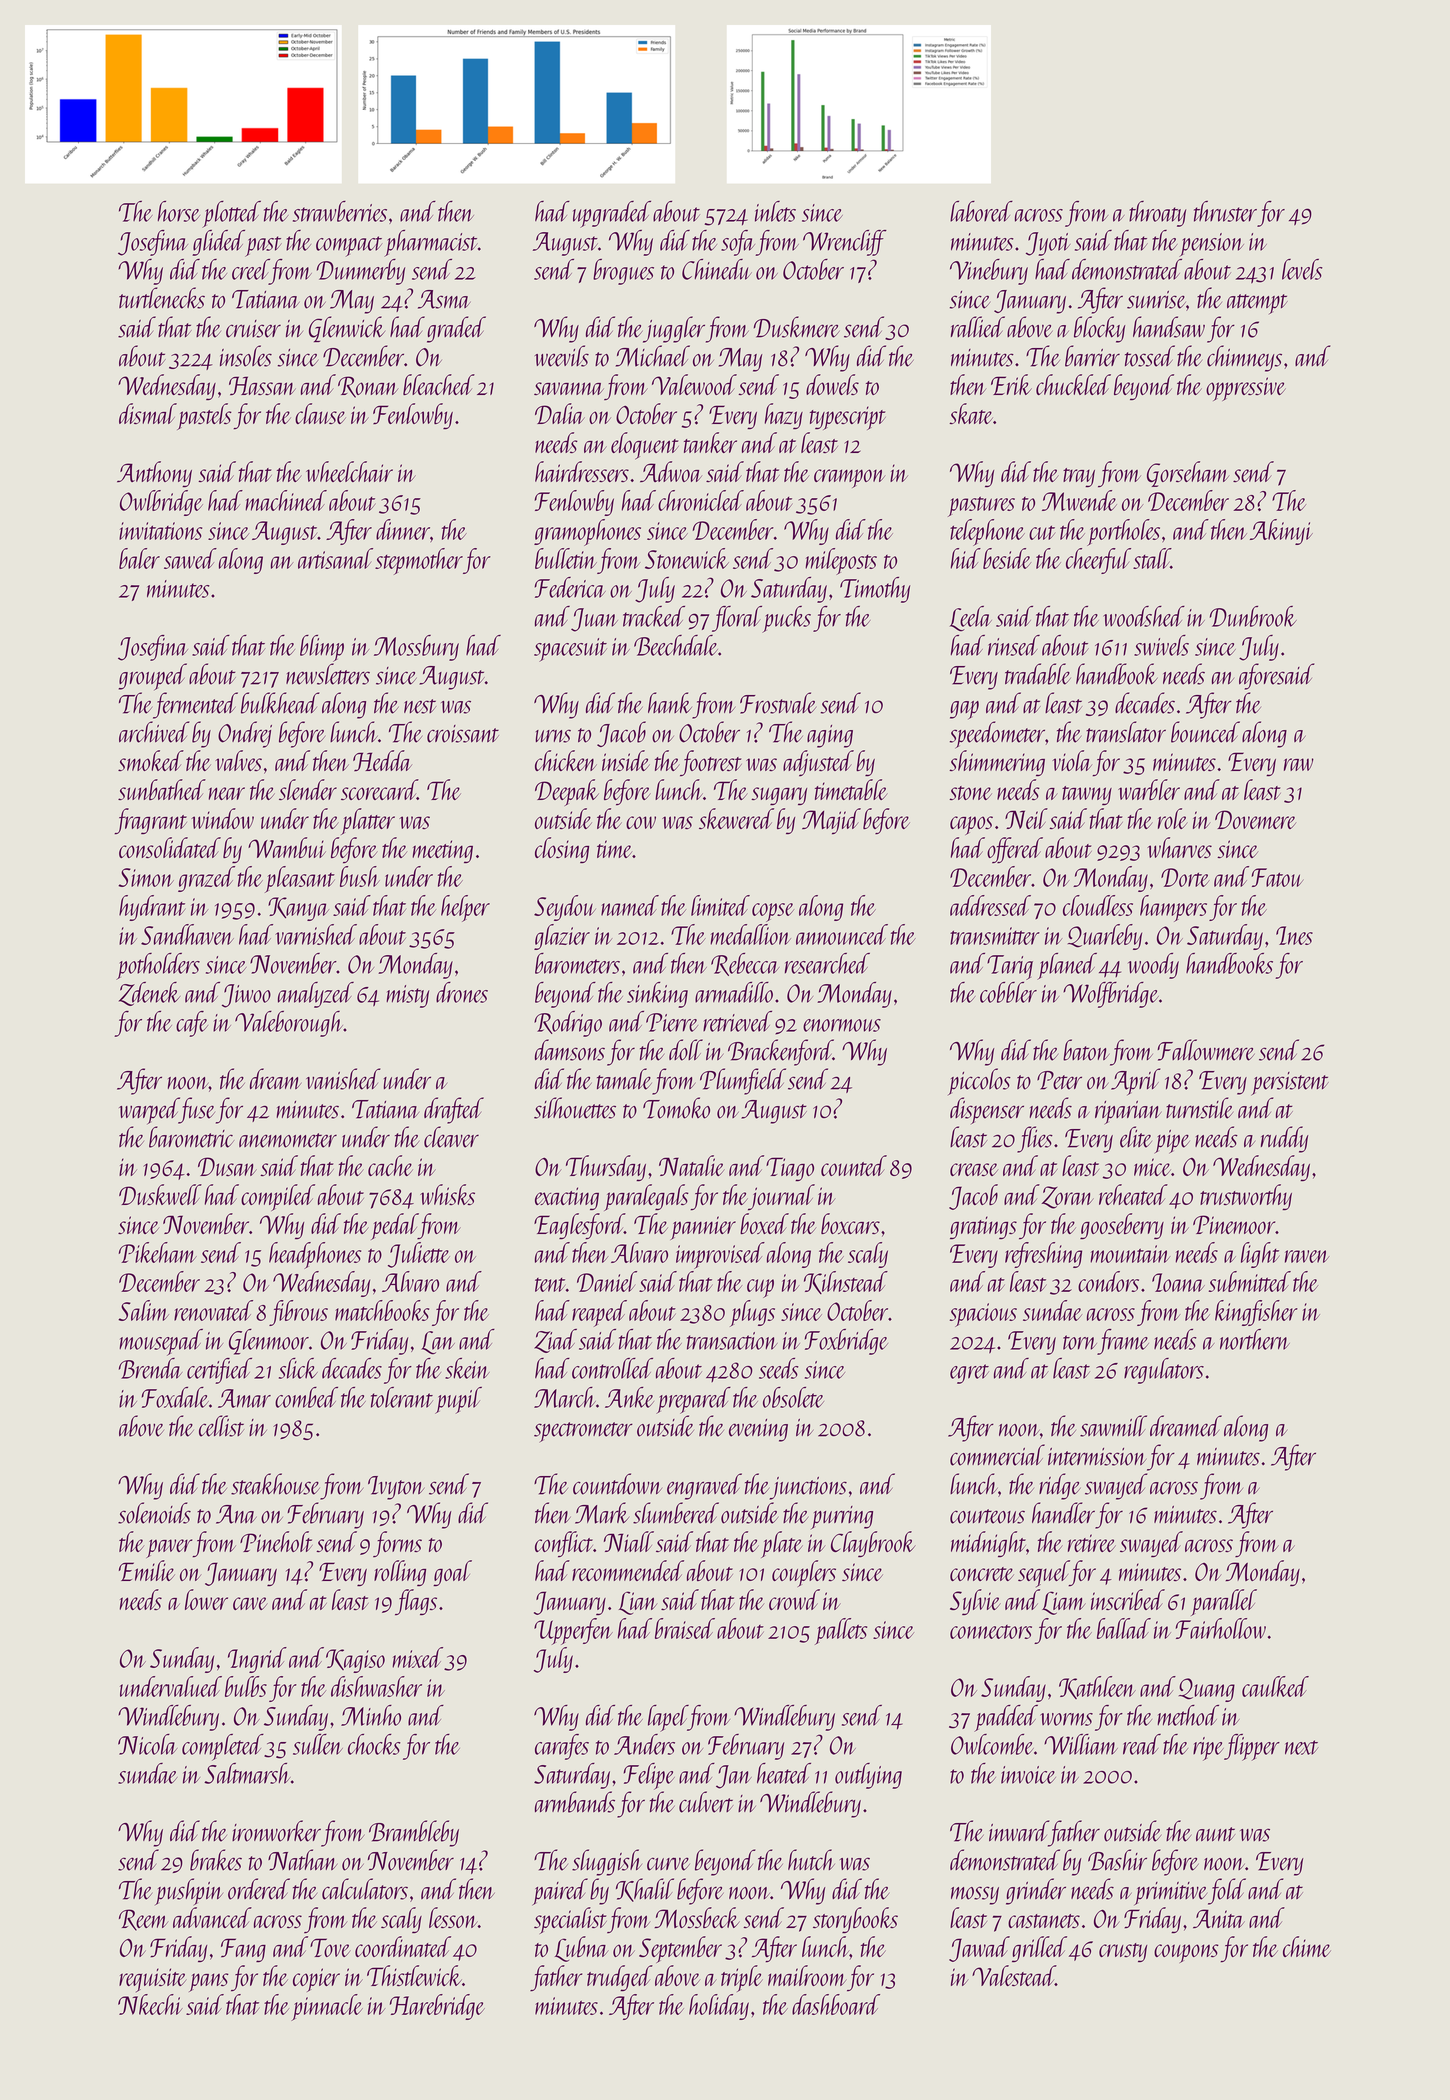  I want to click on labored, so click(981, 211).
